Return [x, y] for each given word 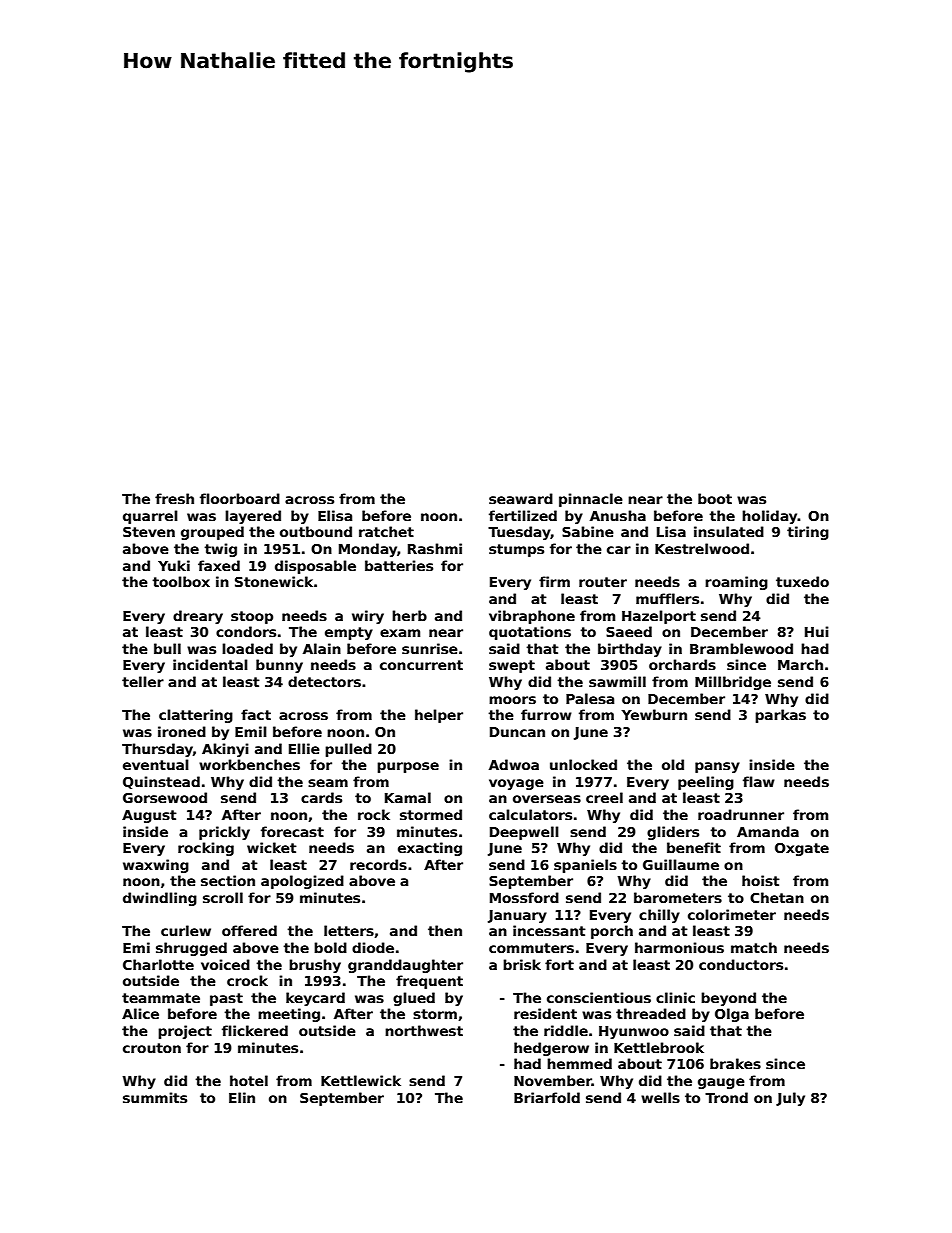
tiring [808, 533]
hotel [249, 1080]
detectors [324, 681]
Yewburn [654, 714]
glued [414, 999]
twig [220, 550]
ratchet [386, 531]
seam [328, 783]
